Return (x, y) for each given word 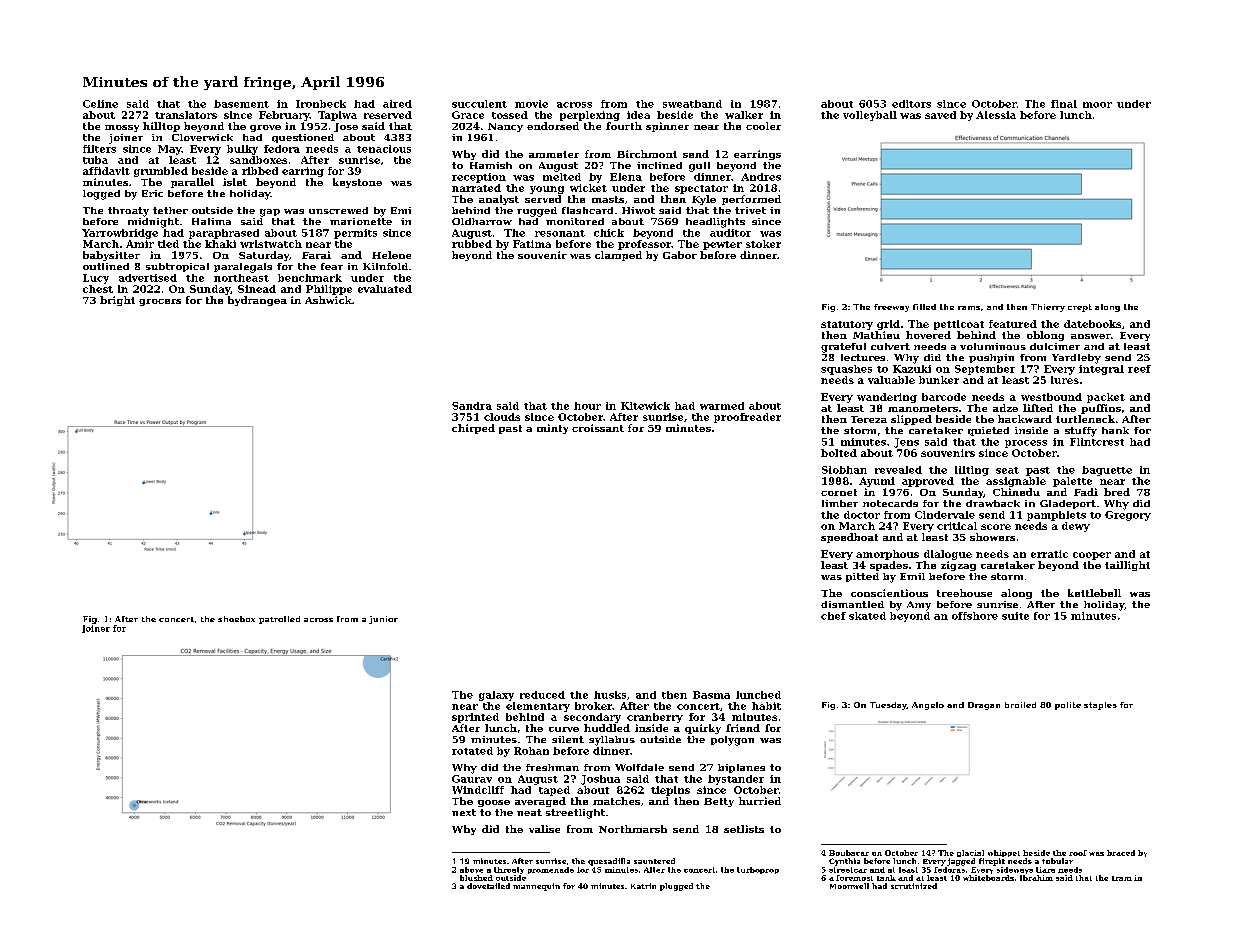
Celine (100, 104)
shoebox (236, 619)
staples (1100, 706)
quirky (703, 729)
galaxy (496, 696)
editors (911, 104)
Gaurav (472, 779)
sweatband (692, 104)
